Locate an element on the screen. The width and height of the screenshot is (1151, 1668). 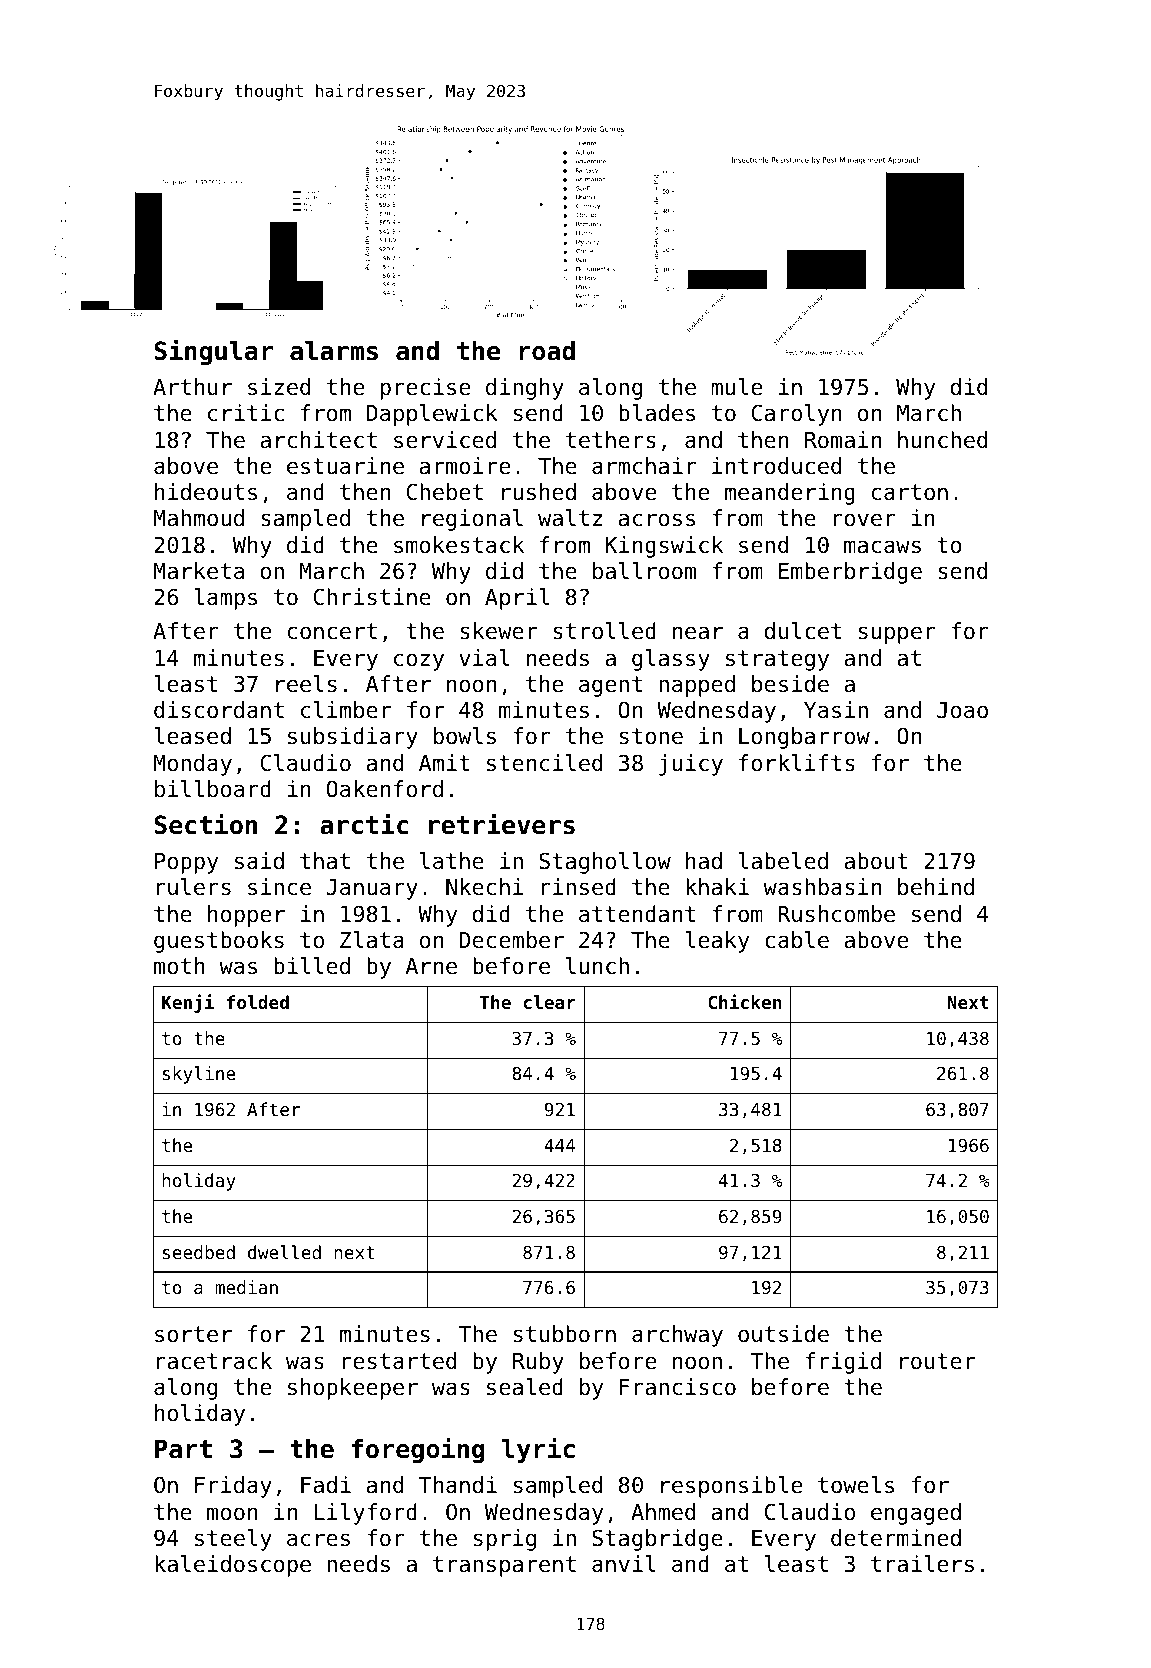
subsidiary is located at coordinates (353, 738).
